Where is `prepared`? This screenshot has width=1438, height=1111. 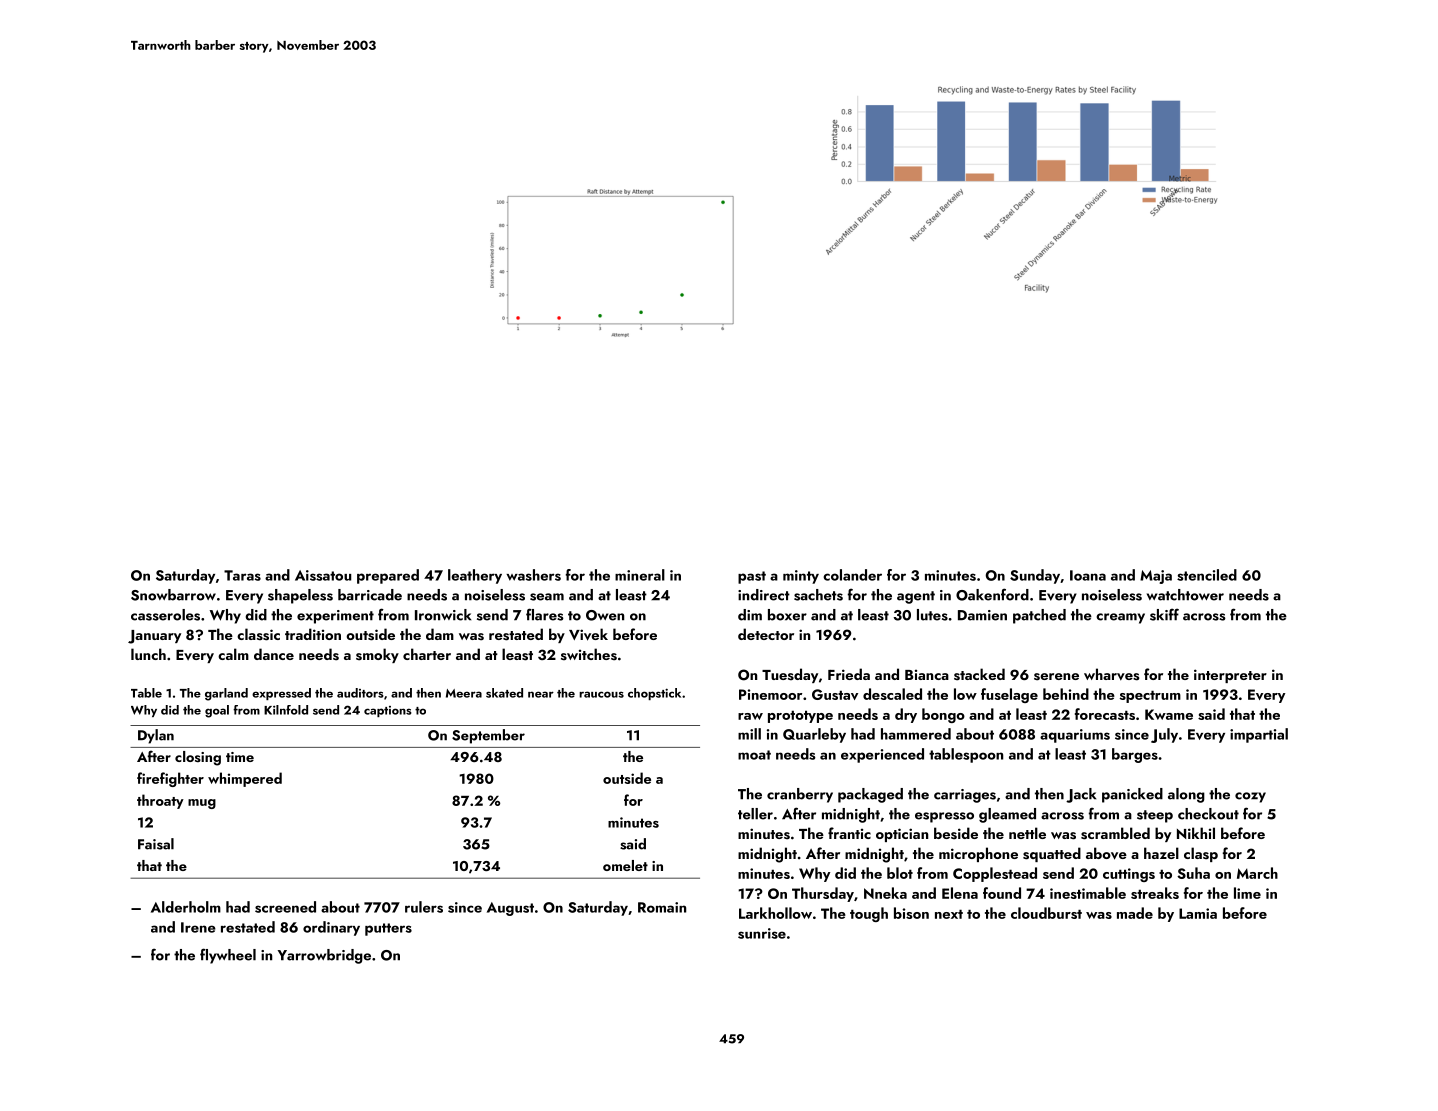
prepared is located at coordinates (388, 576).
